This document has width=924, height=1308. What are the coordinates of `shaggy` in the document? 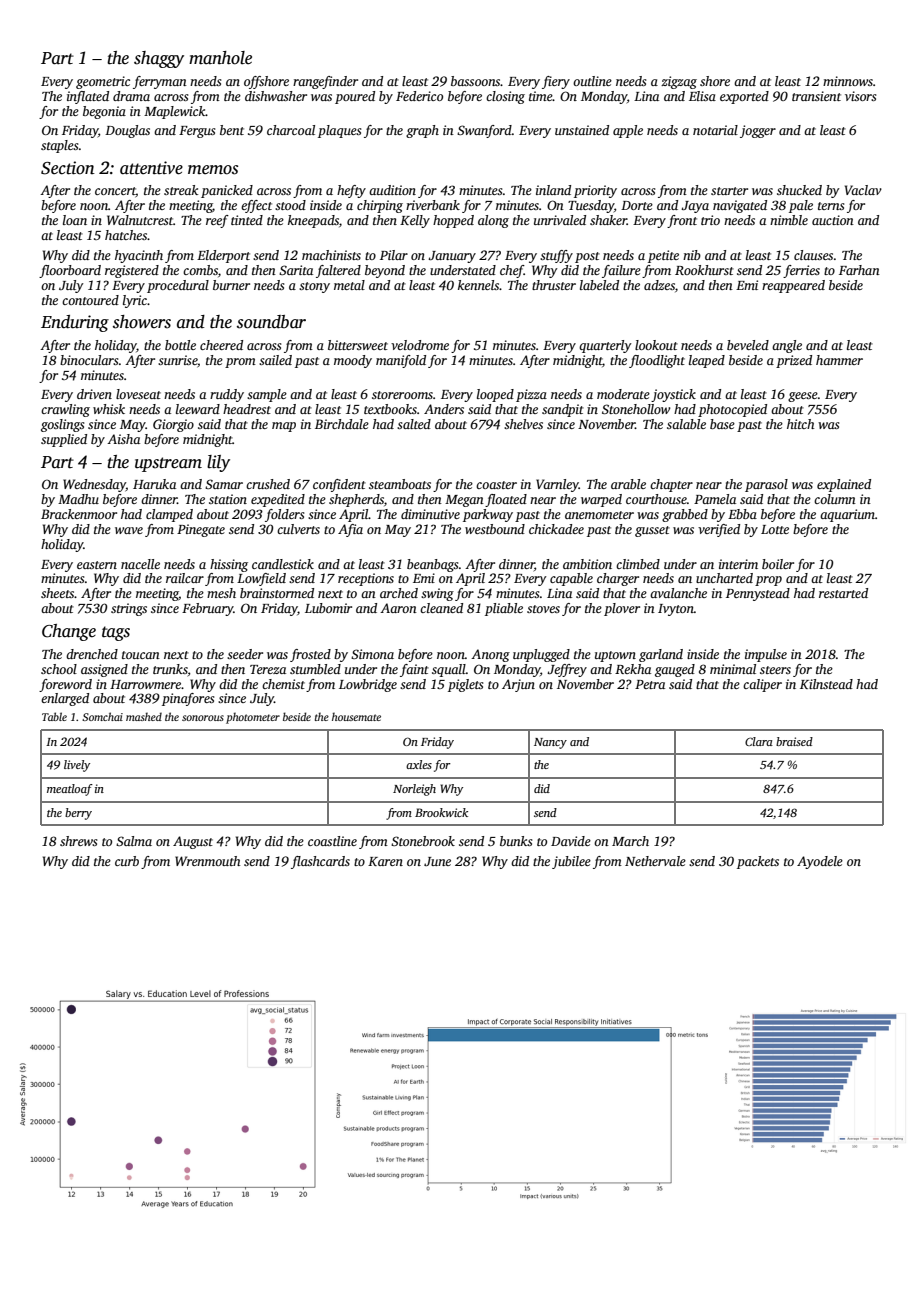 It's located at (159, 59).
